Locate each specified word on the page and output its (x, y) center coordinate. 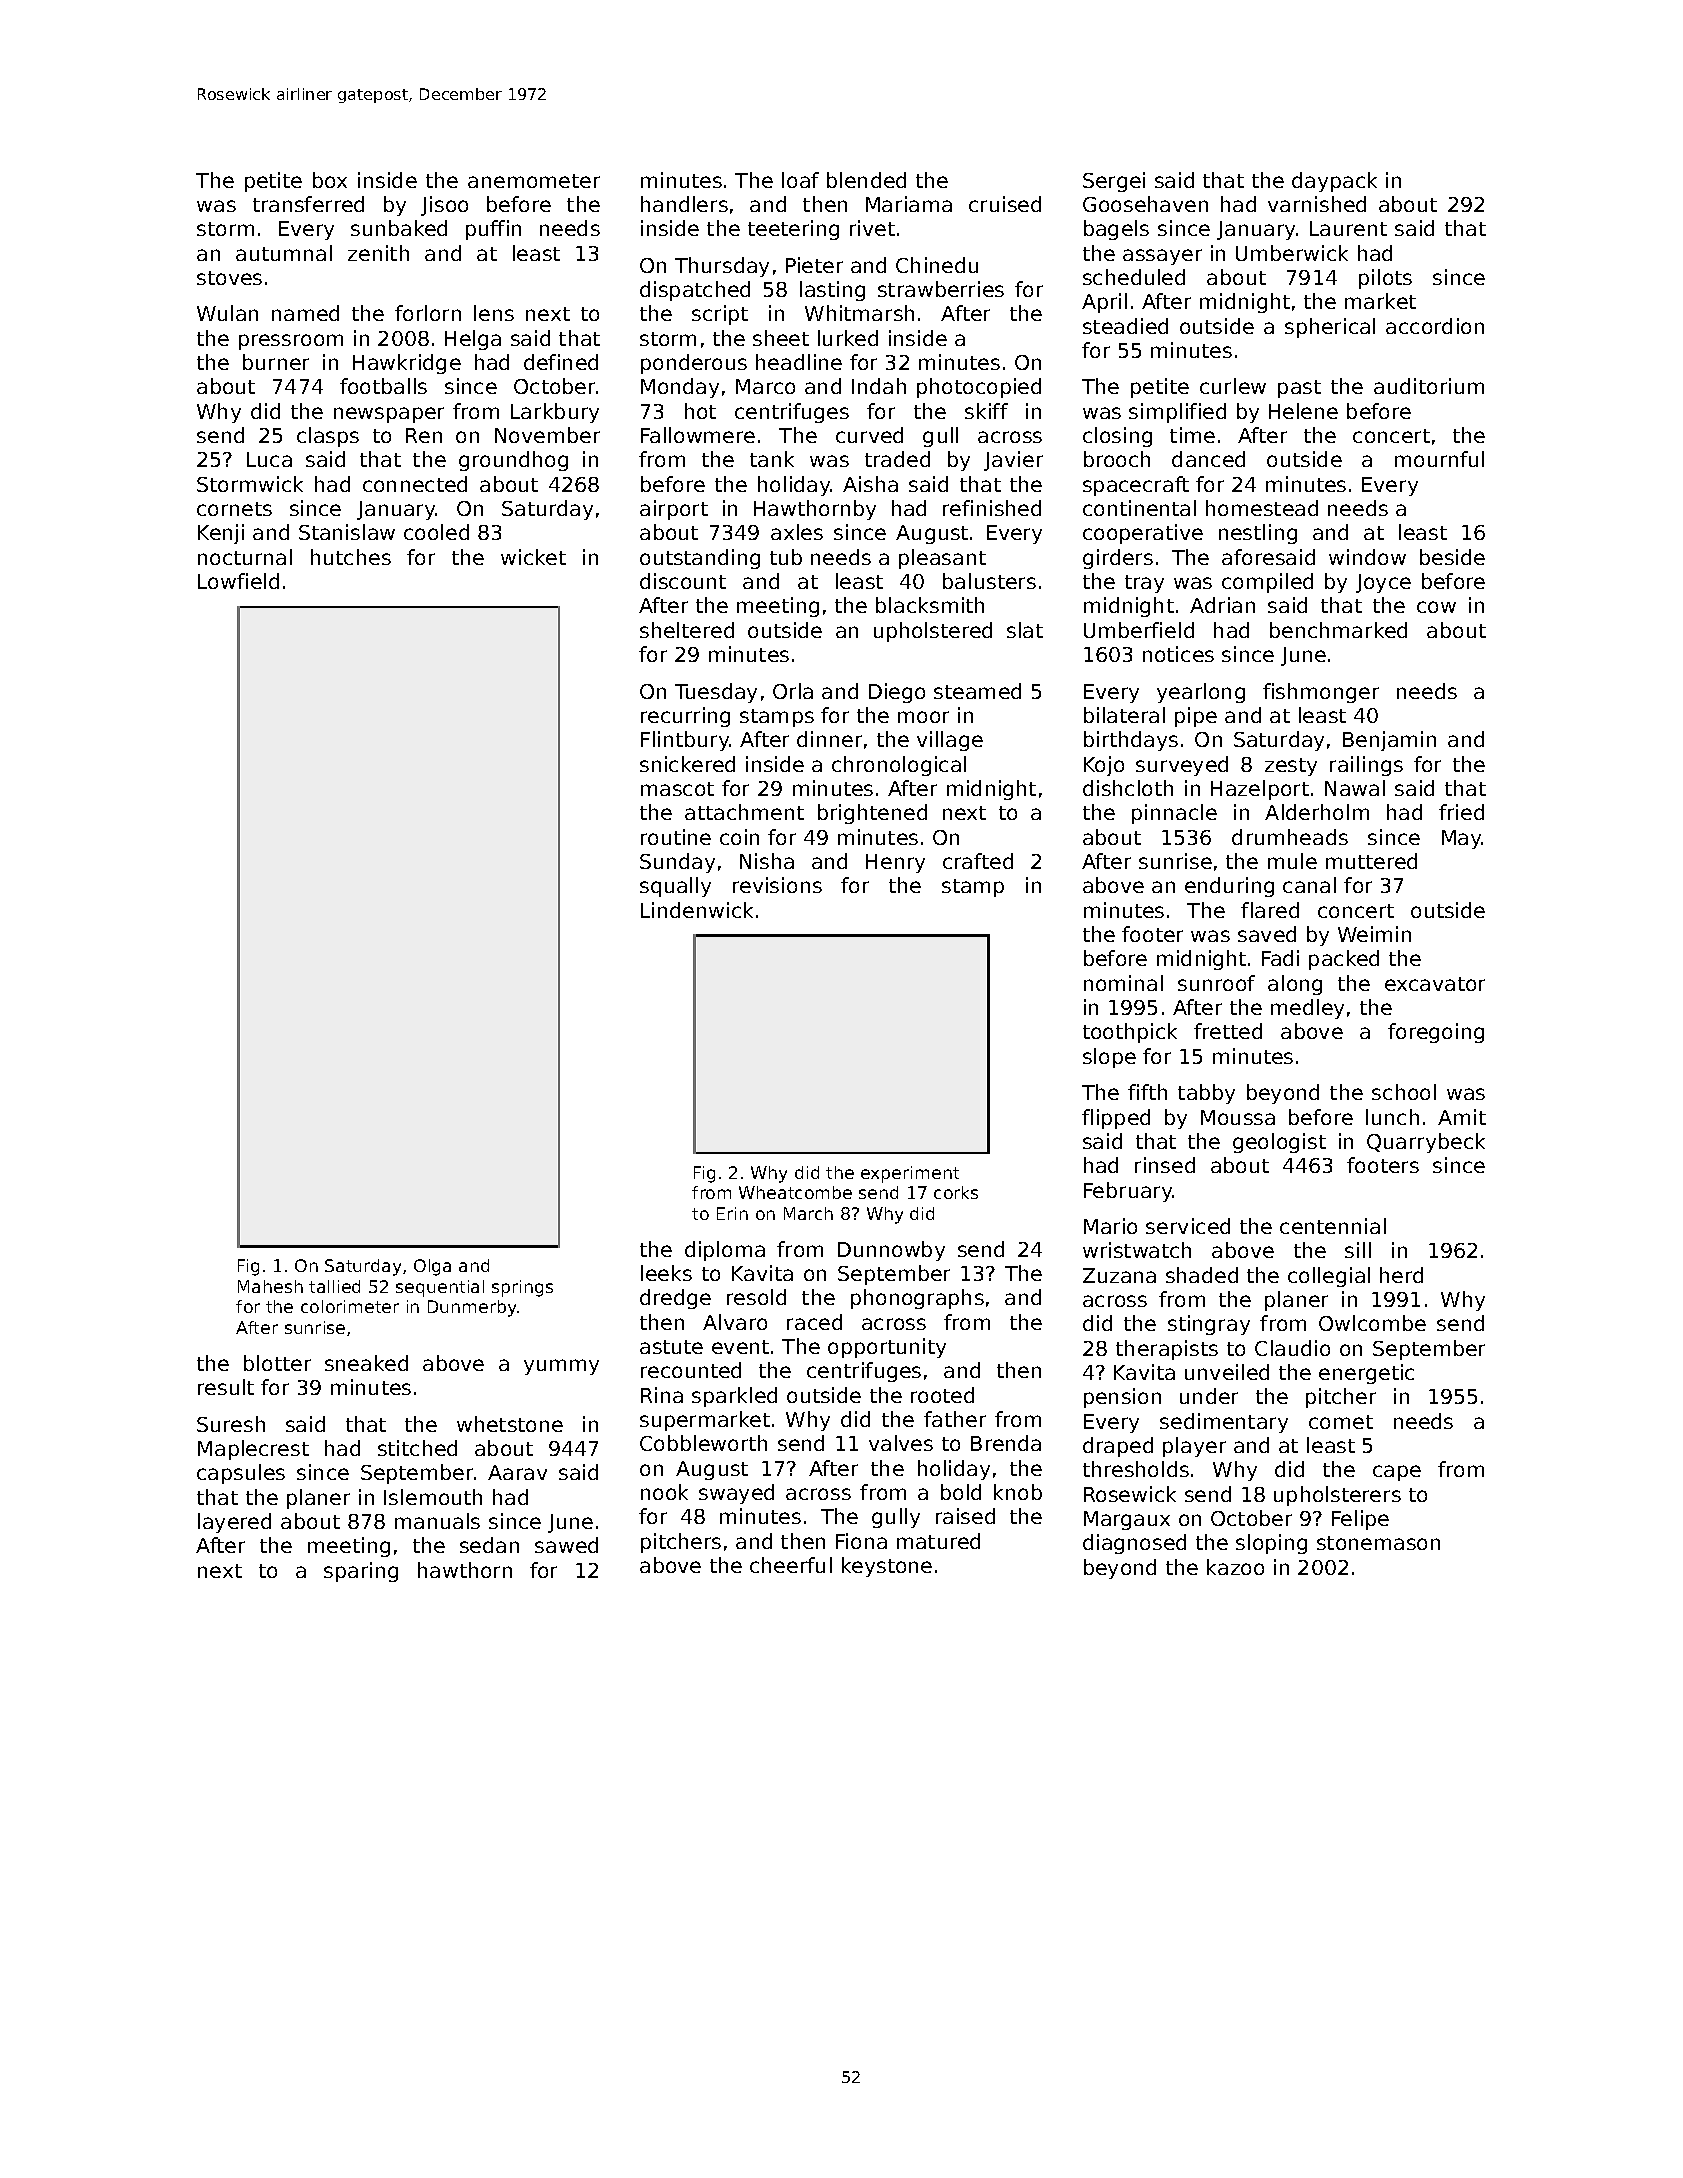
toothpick (1130, 1033)
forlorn (428, 313)
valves (901, 1443)
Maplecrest (253, 1450)
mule (1292, 861)
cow (1436, 607)
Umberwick (1292, 253)
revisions (777, 885)
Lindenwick (697, 910)
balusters (989, 581)
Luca (269, 459)
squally (675, 887)
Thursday (722, 267)
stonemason (1378, 1543)
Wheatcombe (795, 1192)
